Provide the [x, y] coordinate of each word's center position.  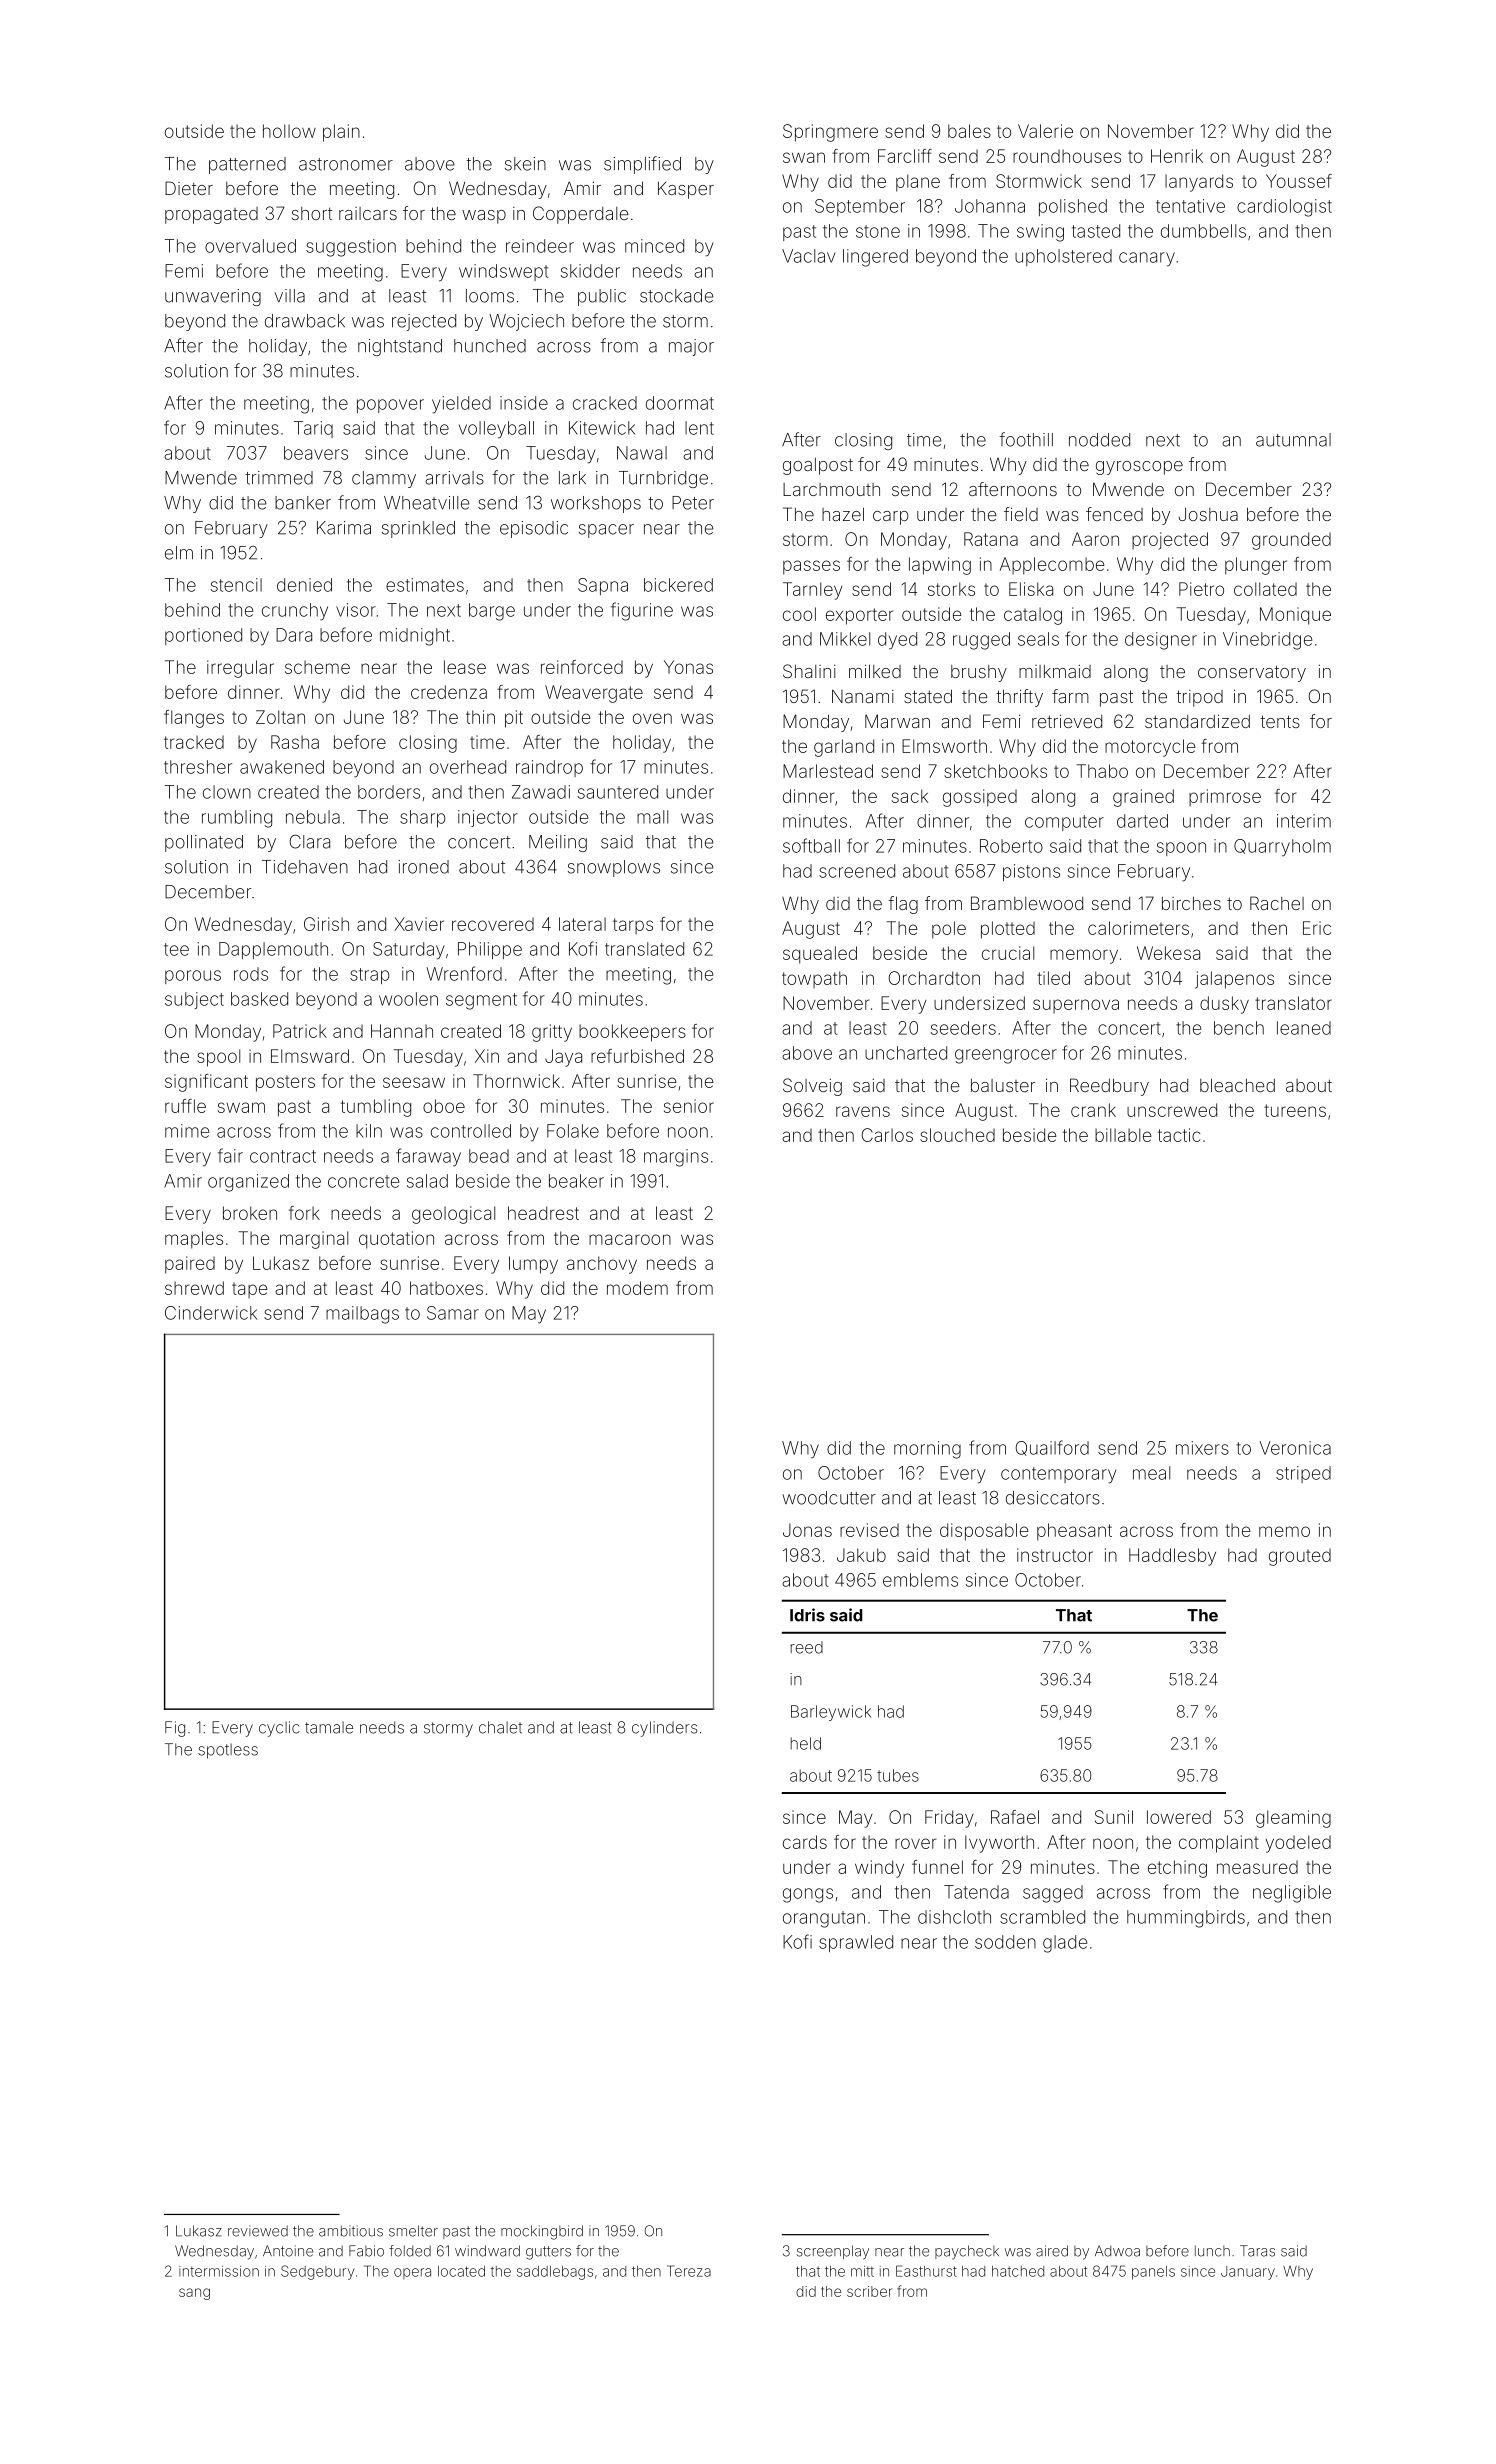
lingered [875, 258]
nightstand [400, 347]
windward [487, 2251]
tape [250, 1290]
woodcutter [829, 1498]
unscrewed [1172, 1110]
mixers [1202, 1448]
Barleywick [831, 1713]
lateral [582, 924]
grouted [1300, 1557]
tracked [194, 742]
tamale [329, 1727]
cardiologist [1284, 208]
